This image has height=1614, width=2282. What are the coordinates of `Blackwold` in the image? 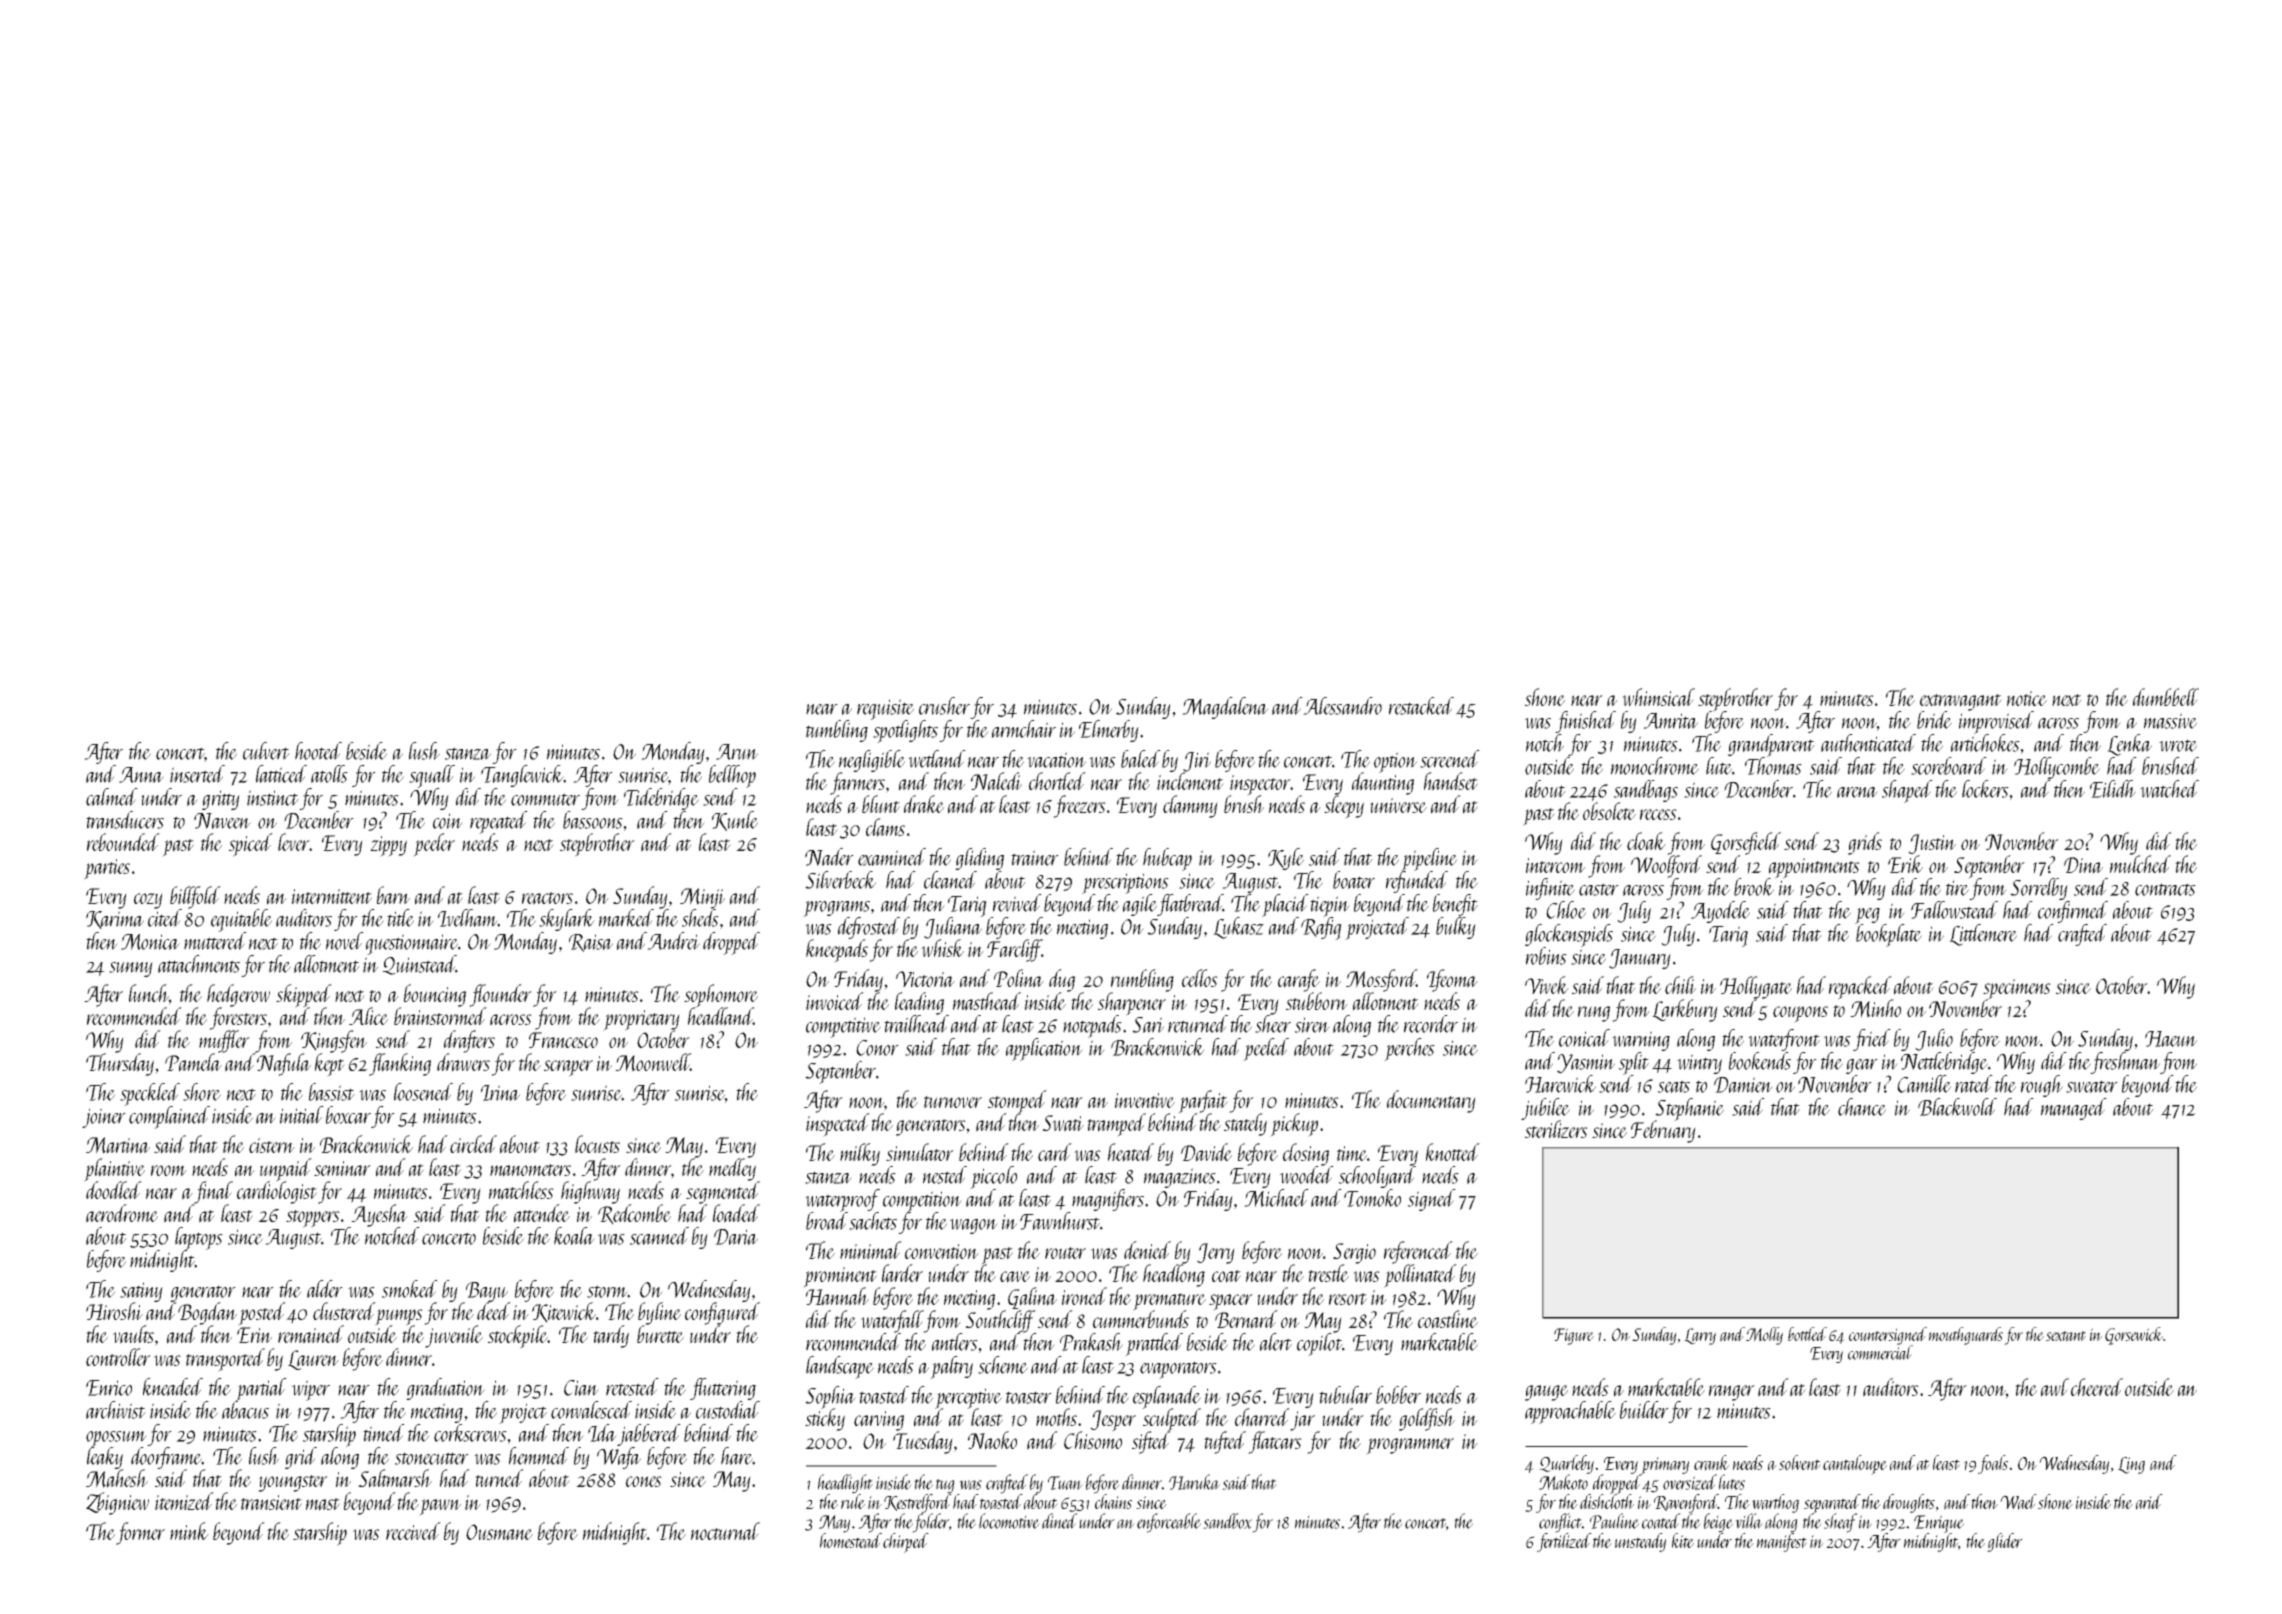 It's located at (1957, 1107).
